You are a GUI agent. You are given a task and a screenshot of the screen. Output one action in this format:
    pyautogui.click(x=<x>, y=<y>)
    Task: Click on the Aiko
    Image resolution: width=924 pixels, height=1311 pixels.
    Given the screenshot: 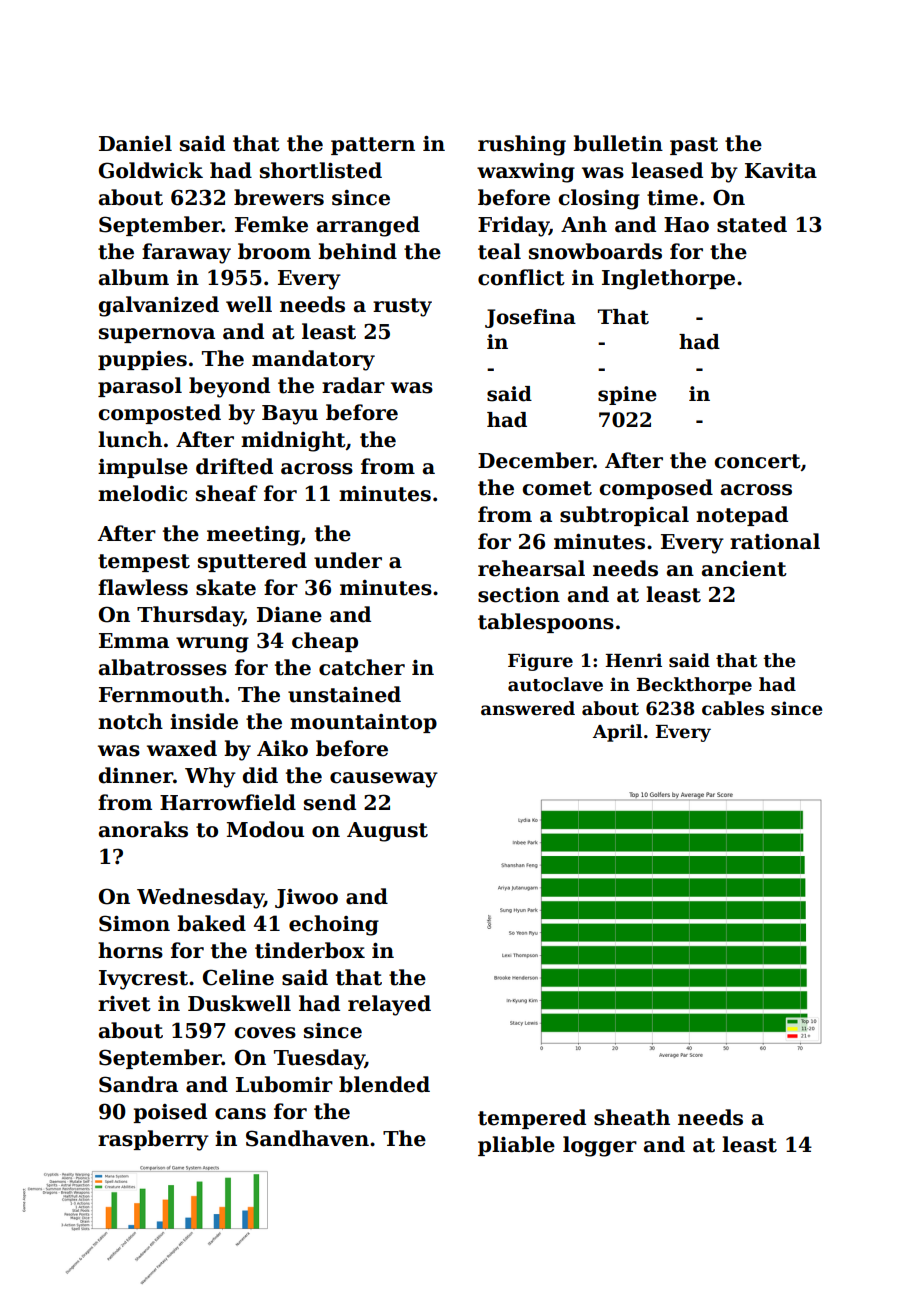 What is the action you would take?
    pyautogui.click(x=282, y=748)
